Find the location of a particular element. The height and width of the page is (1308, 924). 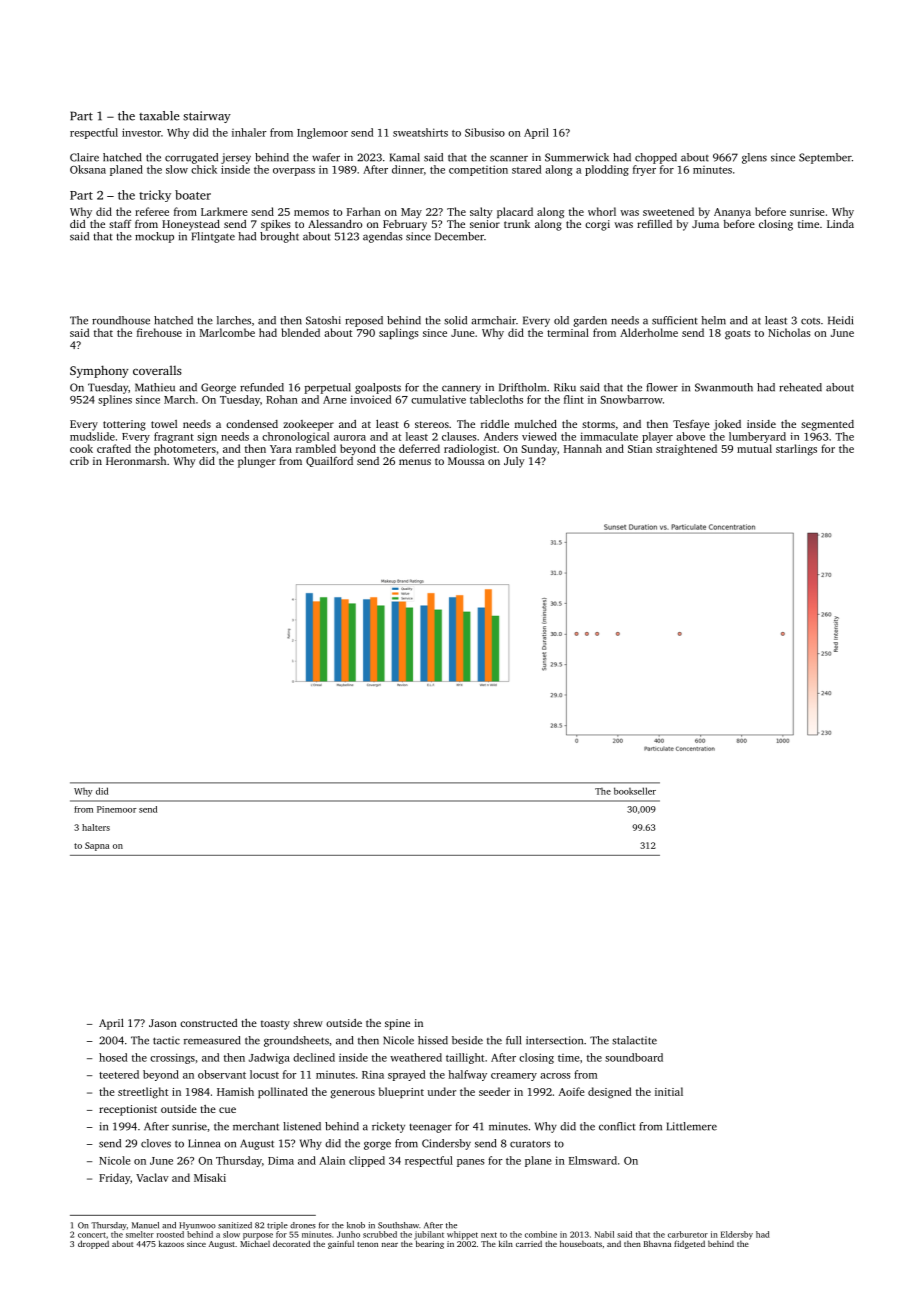

tricky is located at coordinates (155, 196).
